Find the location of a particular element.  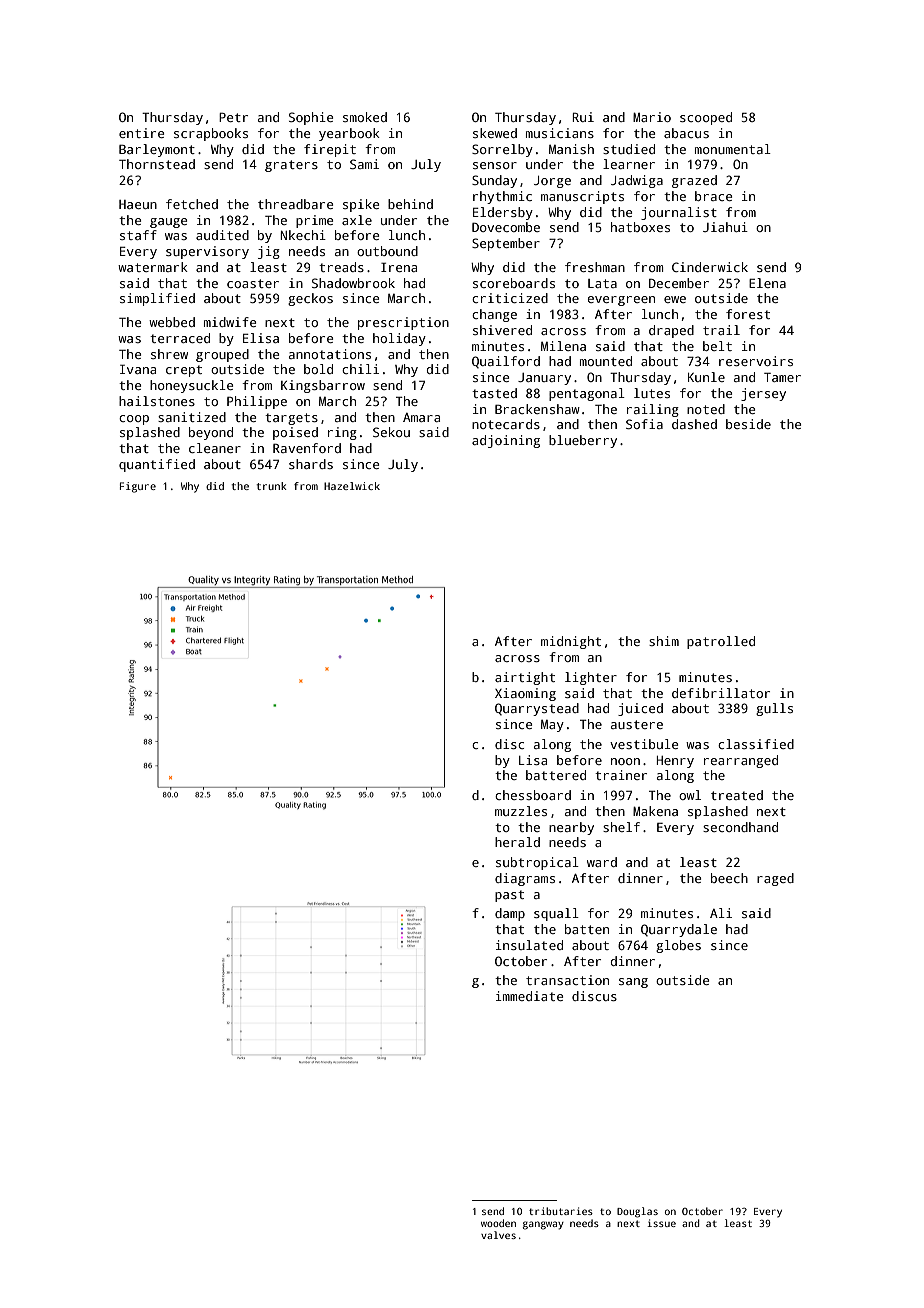

shim is located at coordinates (664, 641).
